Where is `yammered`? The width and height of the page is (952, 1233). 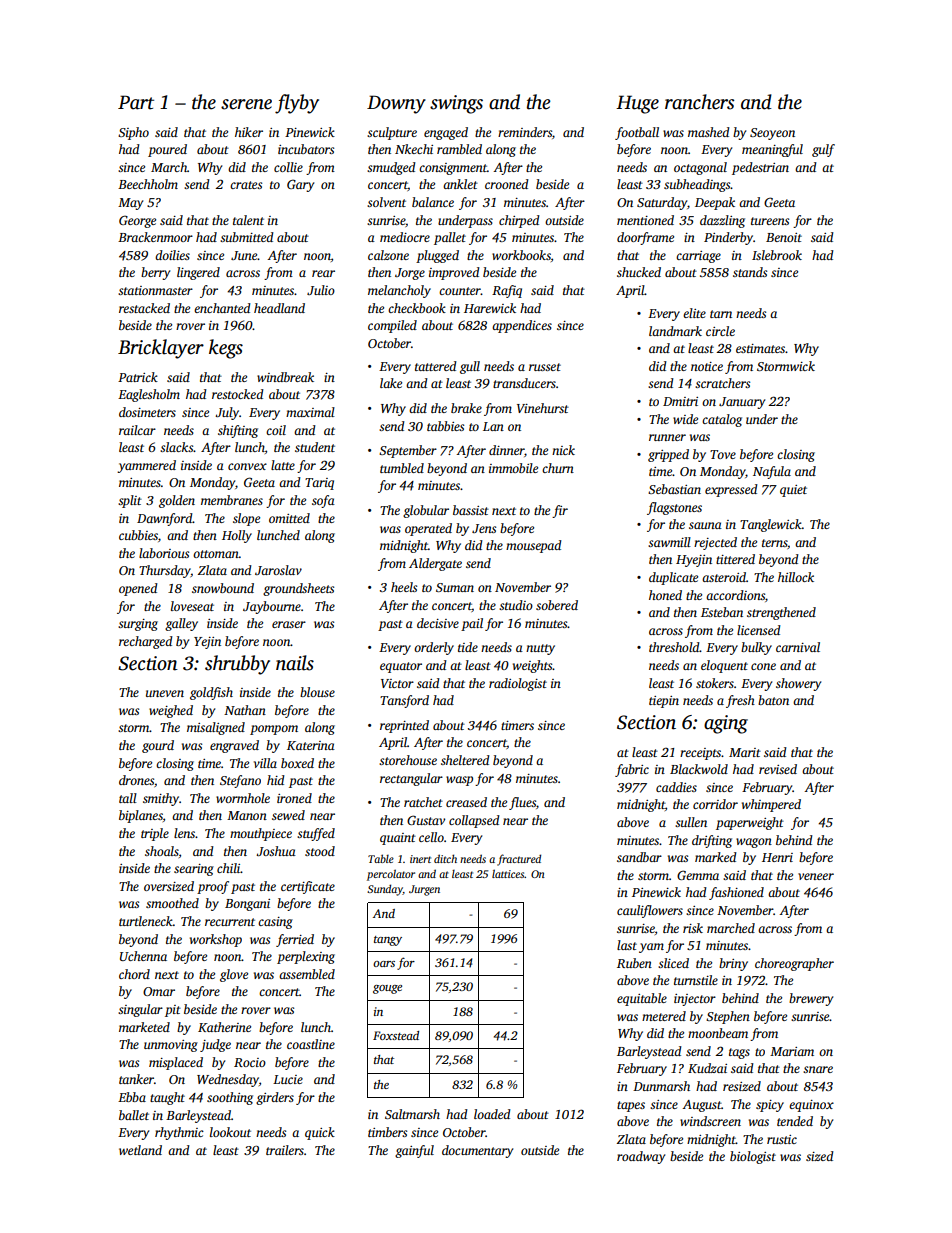 yammered is located at coordinates (146, 466).
